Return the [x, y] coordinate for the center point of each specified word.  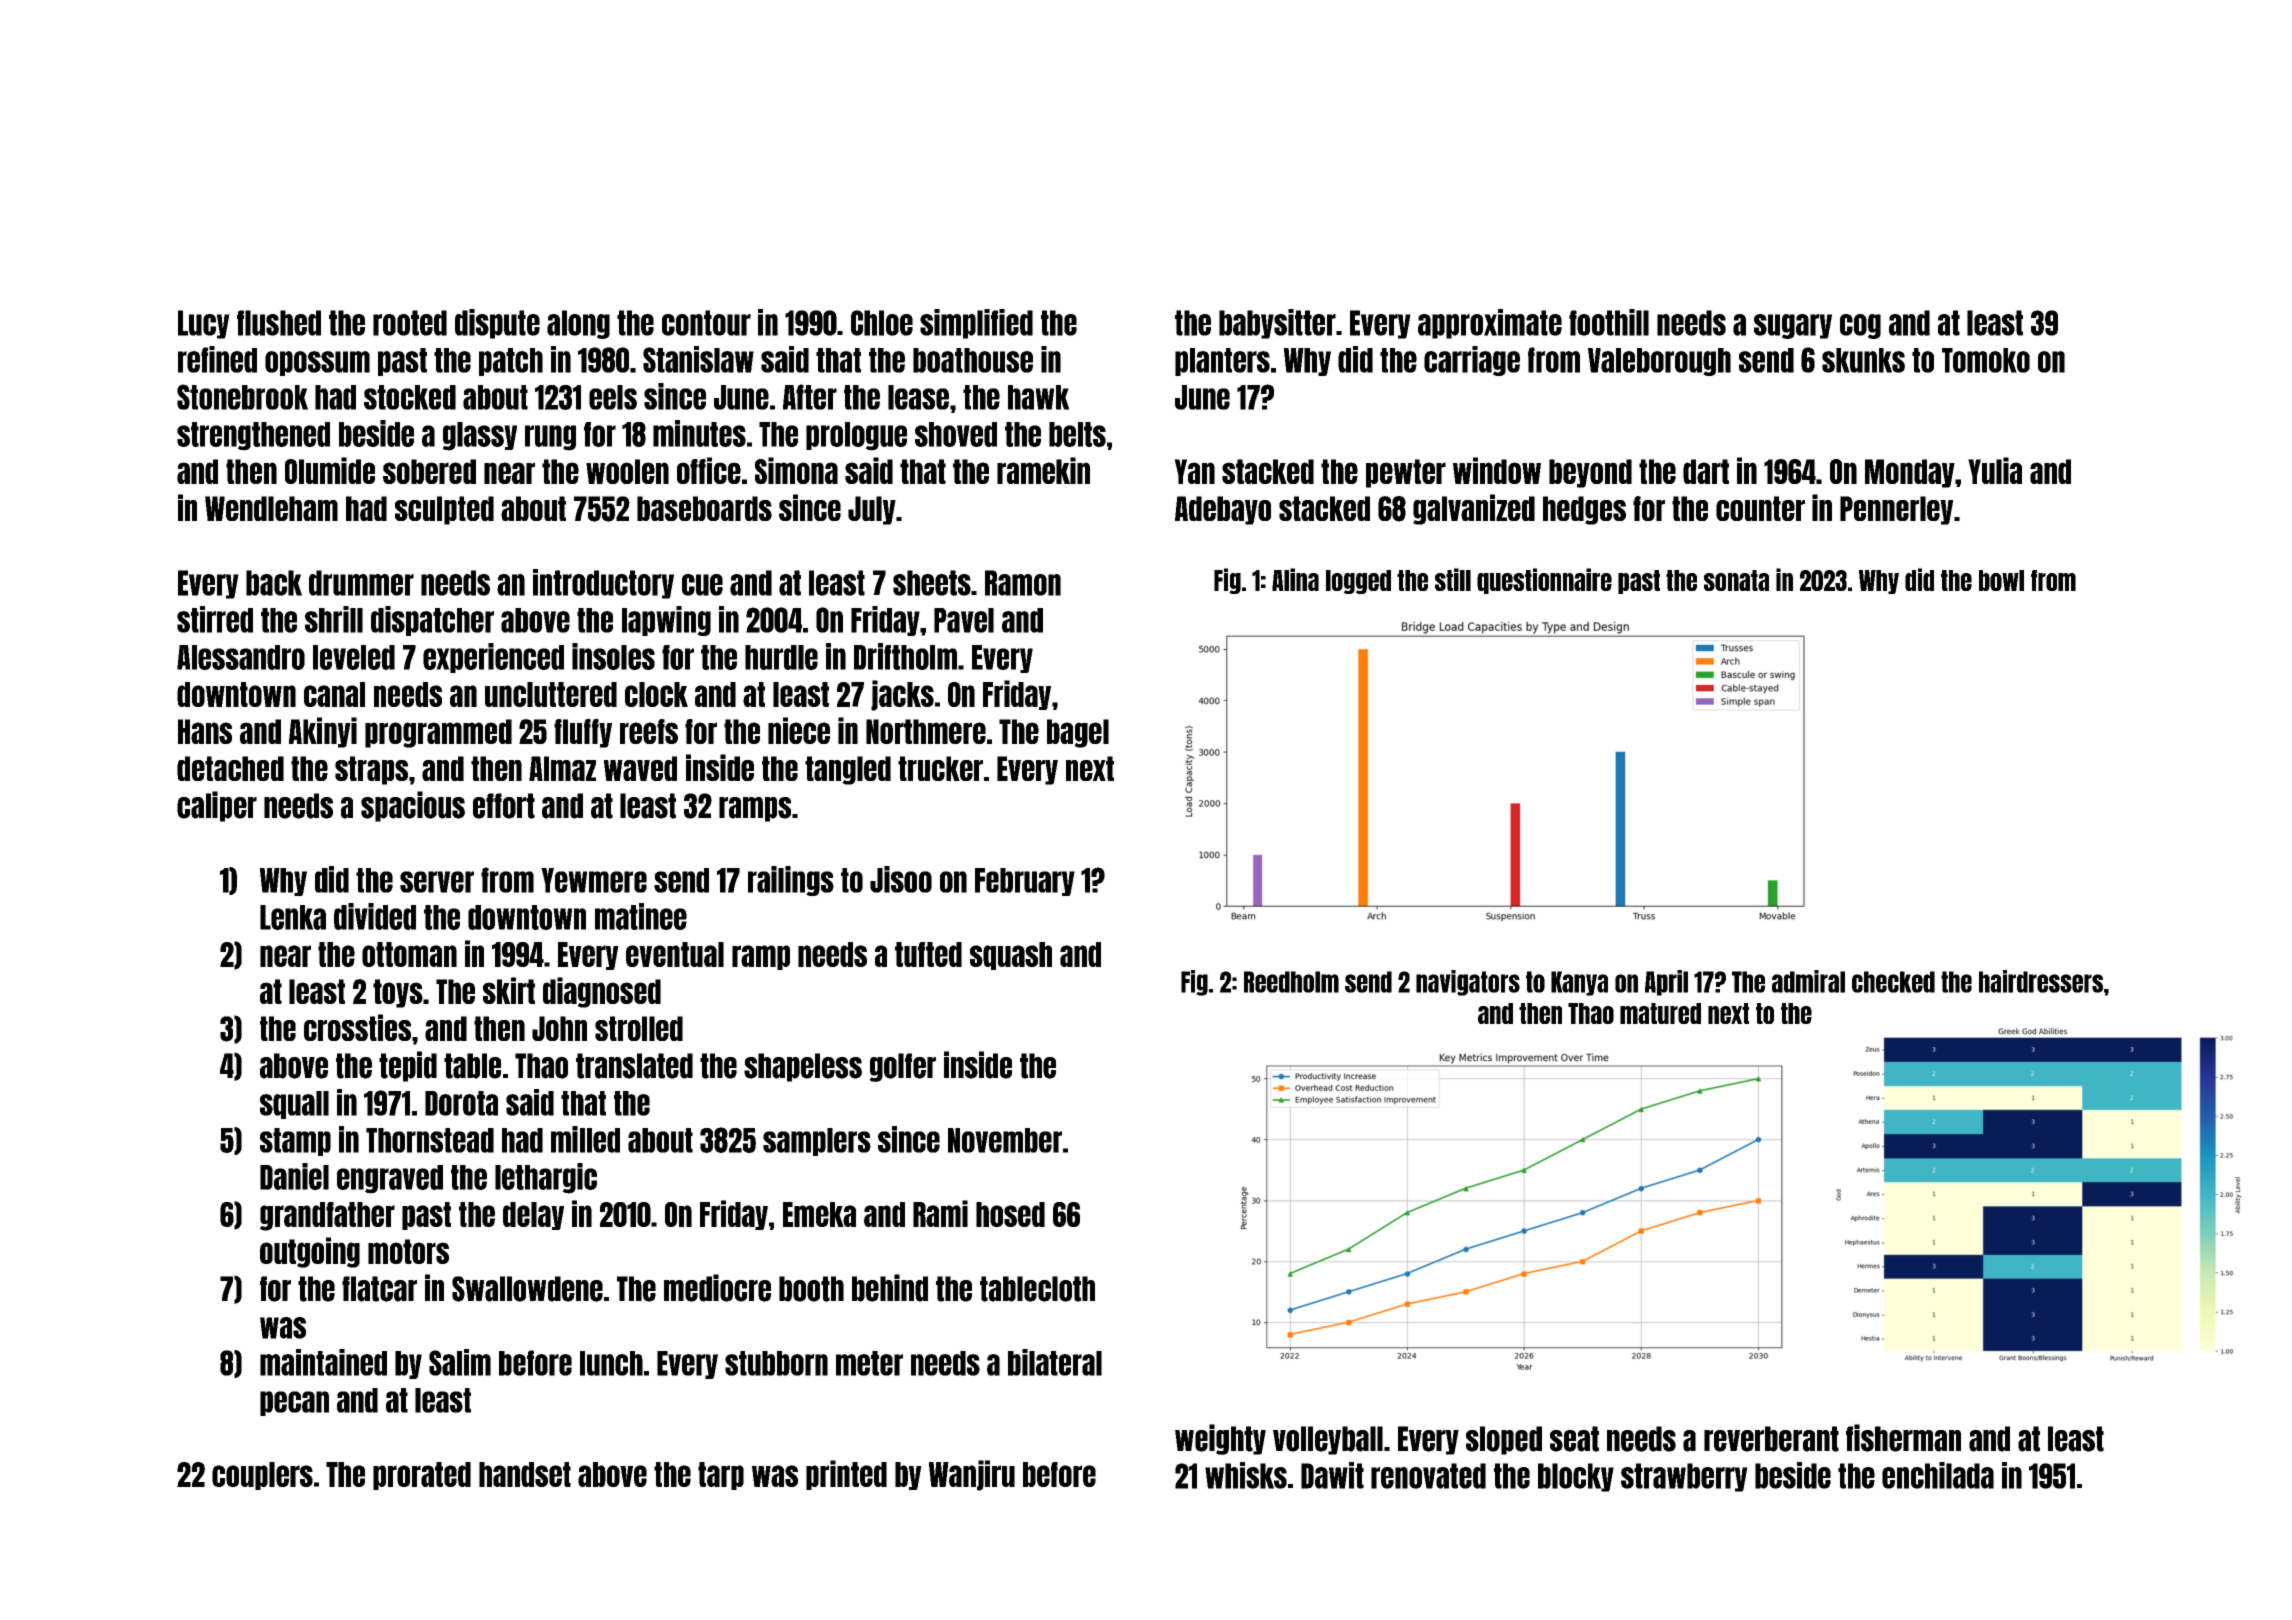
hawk [1039, 397]
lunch [611, 1363]
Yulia [1995, 470]
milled [585, 1139]
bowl [2001, 580]
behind [890, 1288]
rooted [410, 323]
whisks [1246, 1475]
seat [1574, 1439]
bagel [1078, 733]
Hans [205, 731]
